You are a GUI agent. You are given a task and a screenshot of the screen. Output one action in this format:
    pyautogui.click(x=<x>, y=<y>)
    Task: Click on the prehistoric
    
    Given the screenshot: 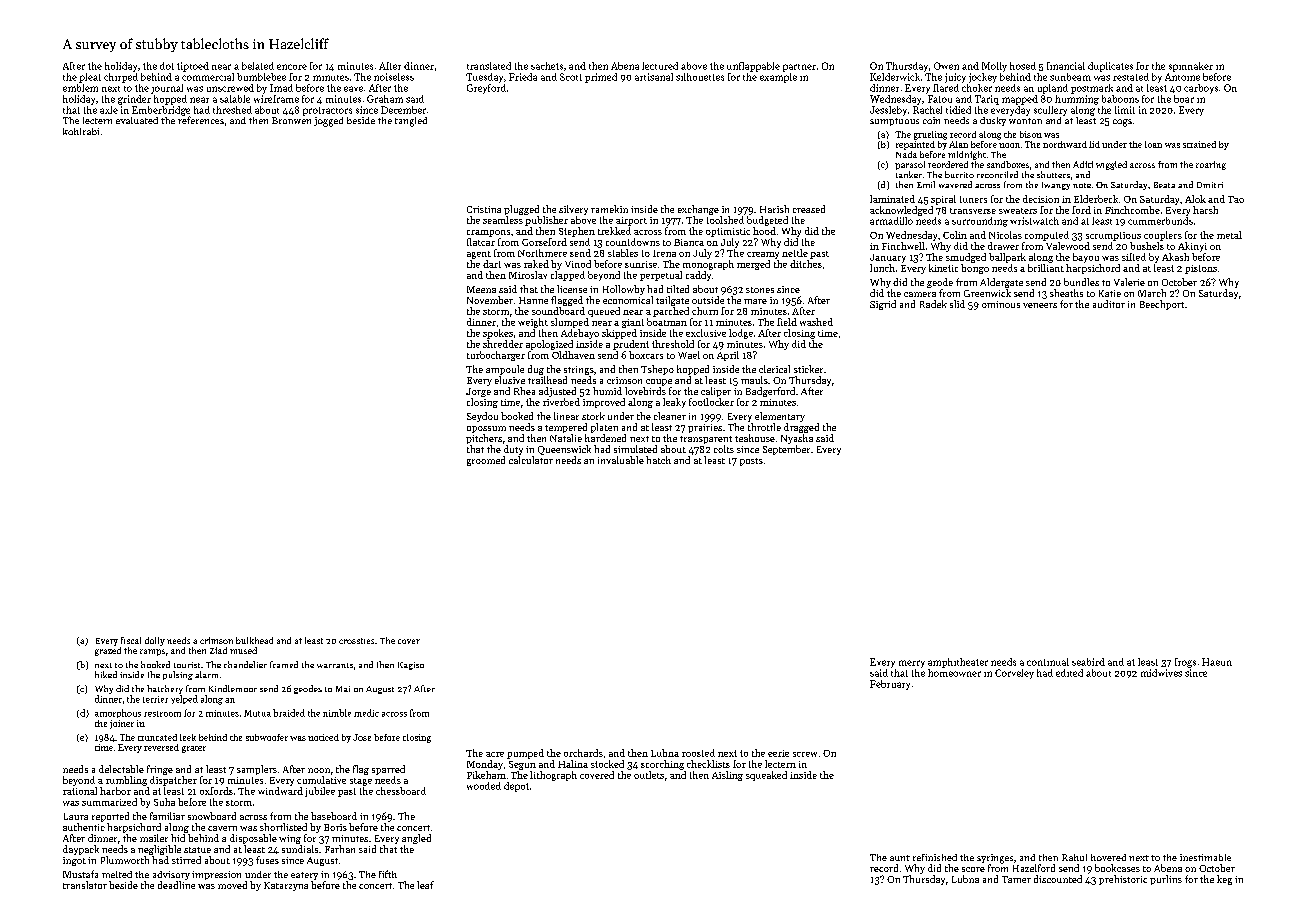 What is the action you would take?
    pyautogui.click(x=1123, y=880)
